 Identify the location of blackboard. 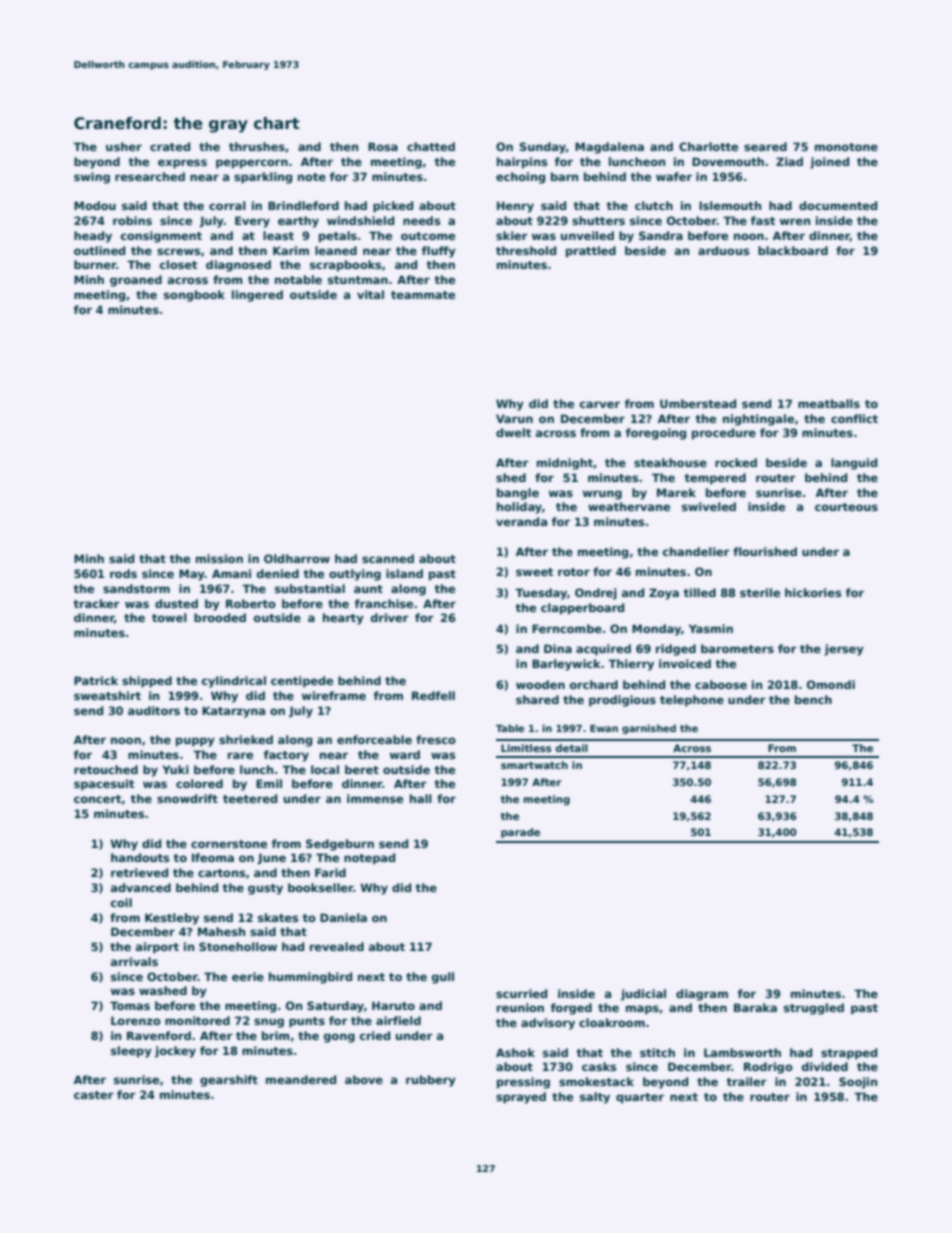
(793, 250).
